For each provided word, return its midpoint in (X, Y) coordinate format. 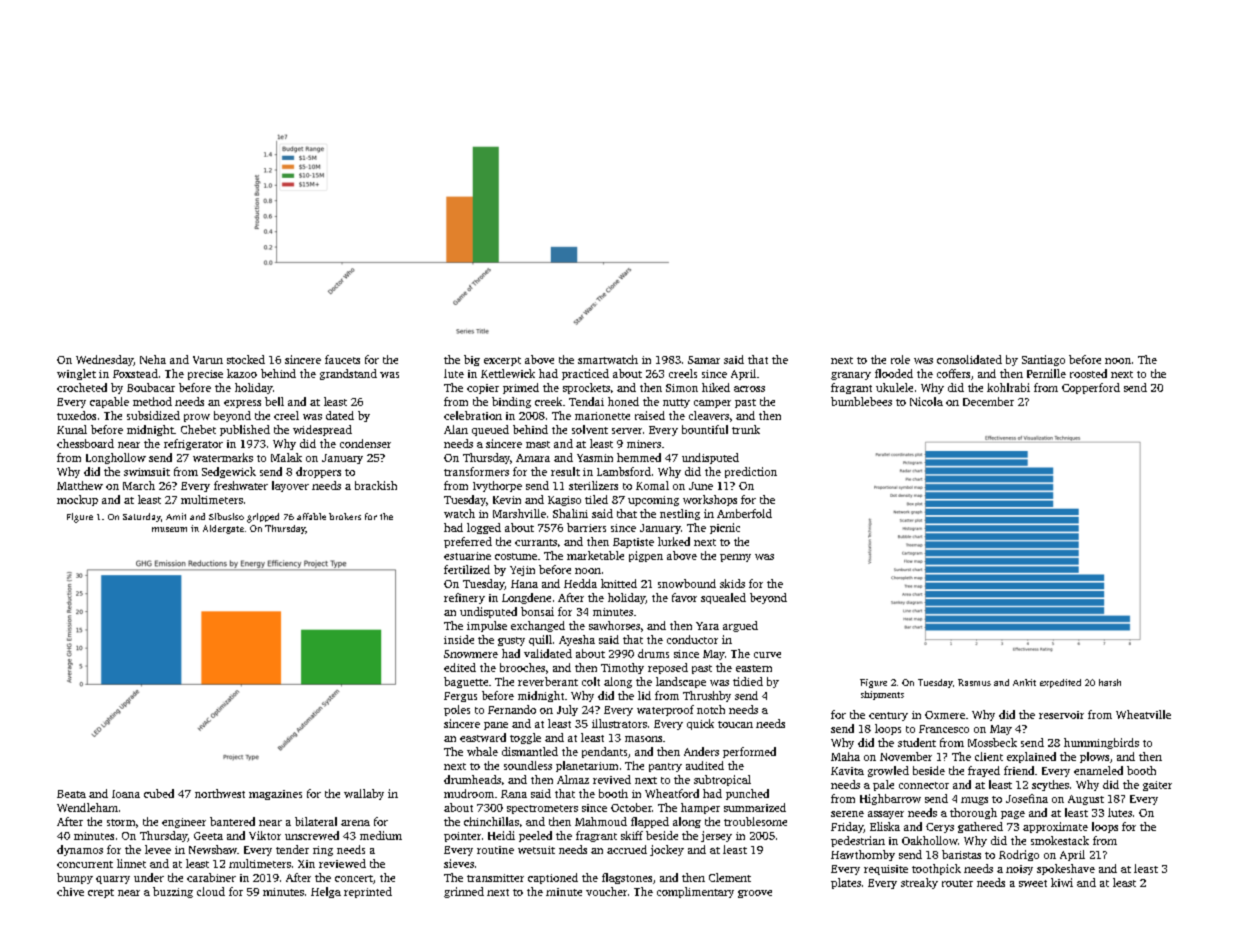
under (149, 877)
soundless (528, 765)
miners (644, 444)
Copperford (1091, 388)
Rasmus (974, 682)
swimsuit (147, 472)
